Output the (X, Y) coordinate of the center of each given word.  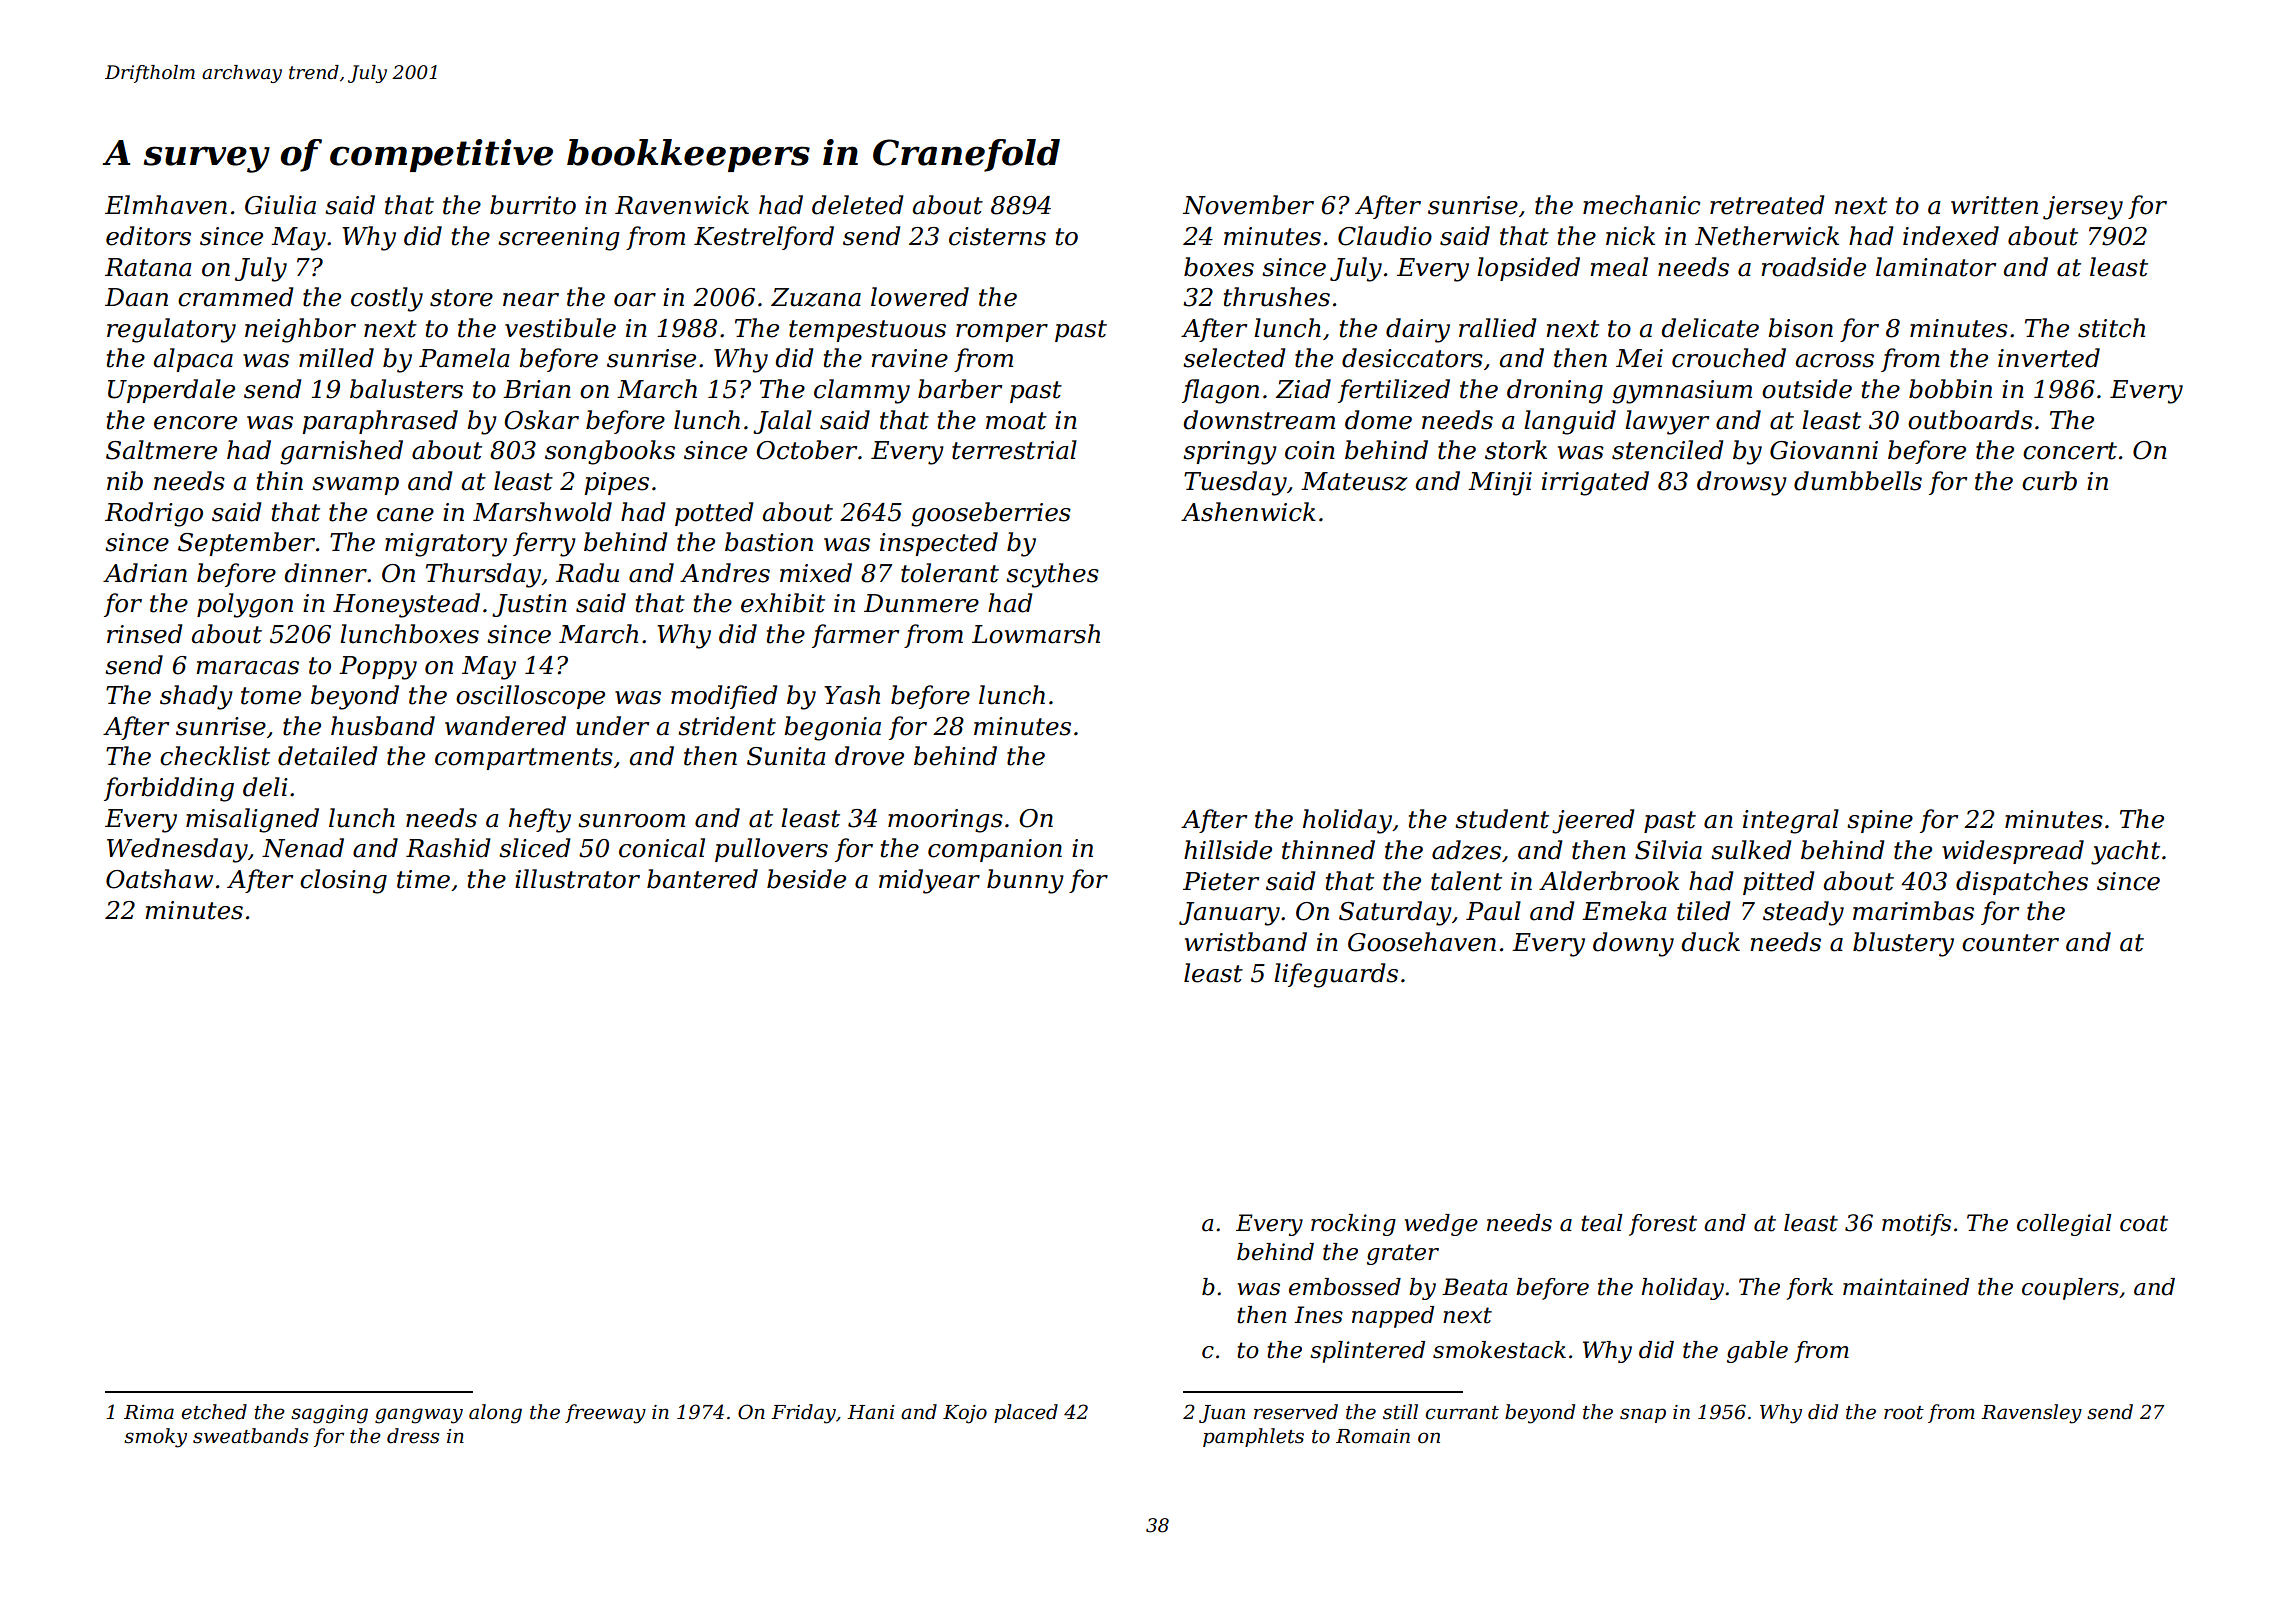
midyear (929, 881)
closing (343, 881)
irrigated (1595, 483)
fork (1809, 1289)
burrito (533, 205)
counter (2010, 943)
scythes (1052, 575)
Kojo (965, 1414)
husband (383, 726)
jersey (2083, 208)
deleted (857, 205)
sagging (329, 1414)
